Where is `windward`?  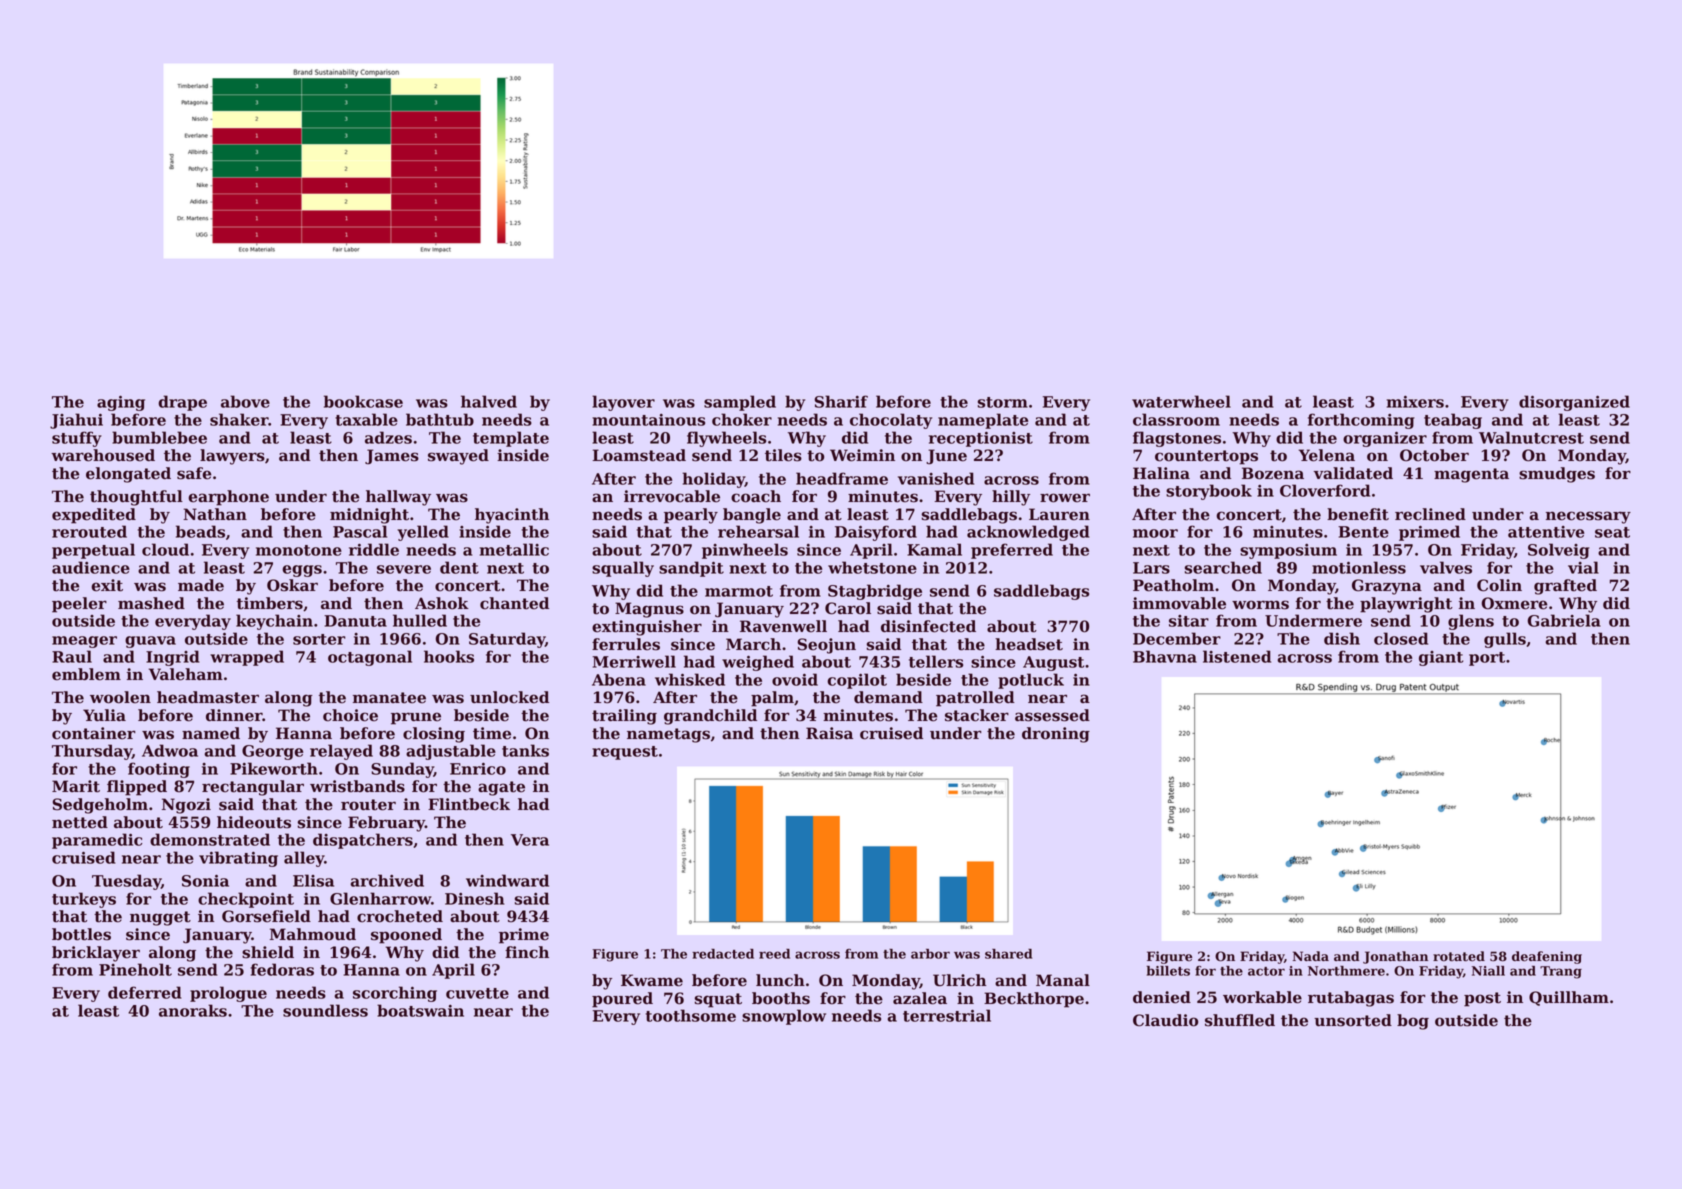
windward is located at coordinates (507, 880).
